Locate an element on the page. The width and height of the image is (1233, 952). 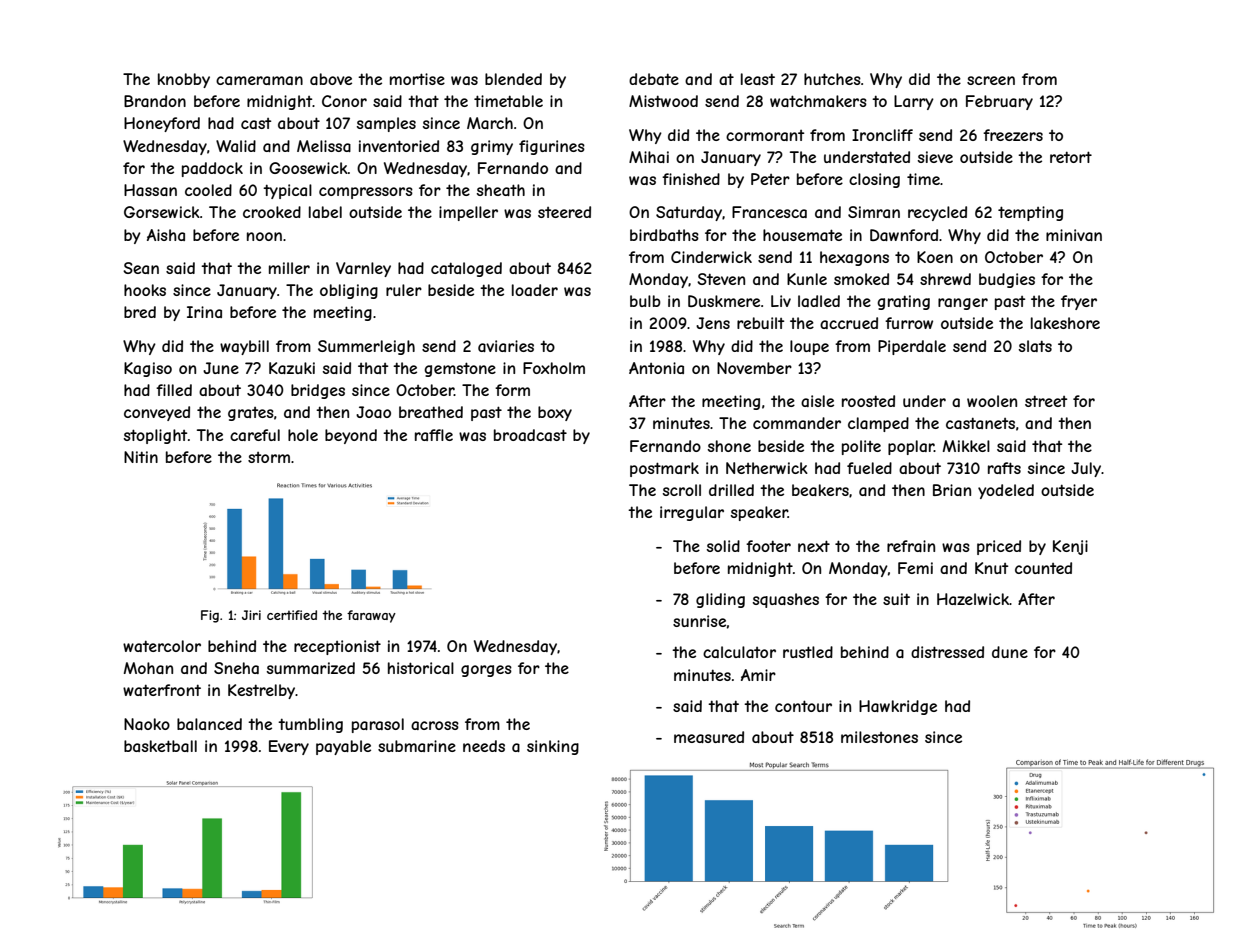
sunrise is located at coordinates (699, 621).
